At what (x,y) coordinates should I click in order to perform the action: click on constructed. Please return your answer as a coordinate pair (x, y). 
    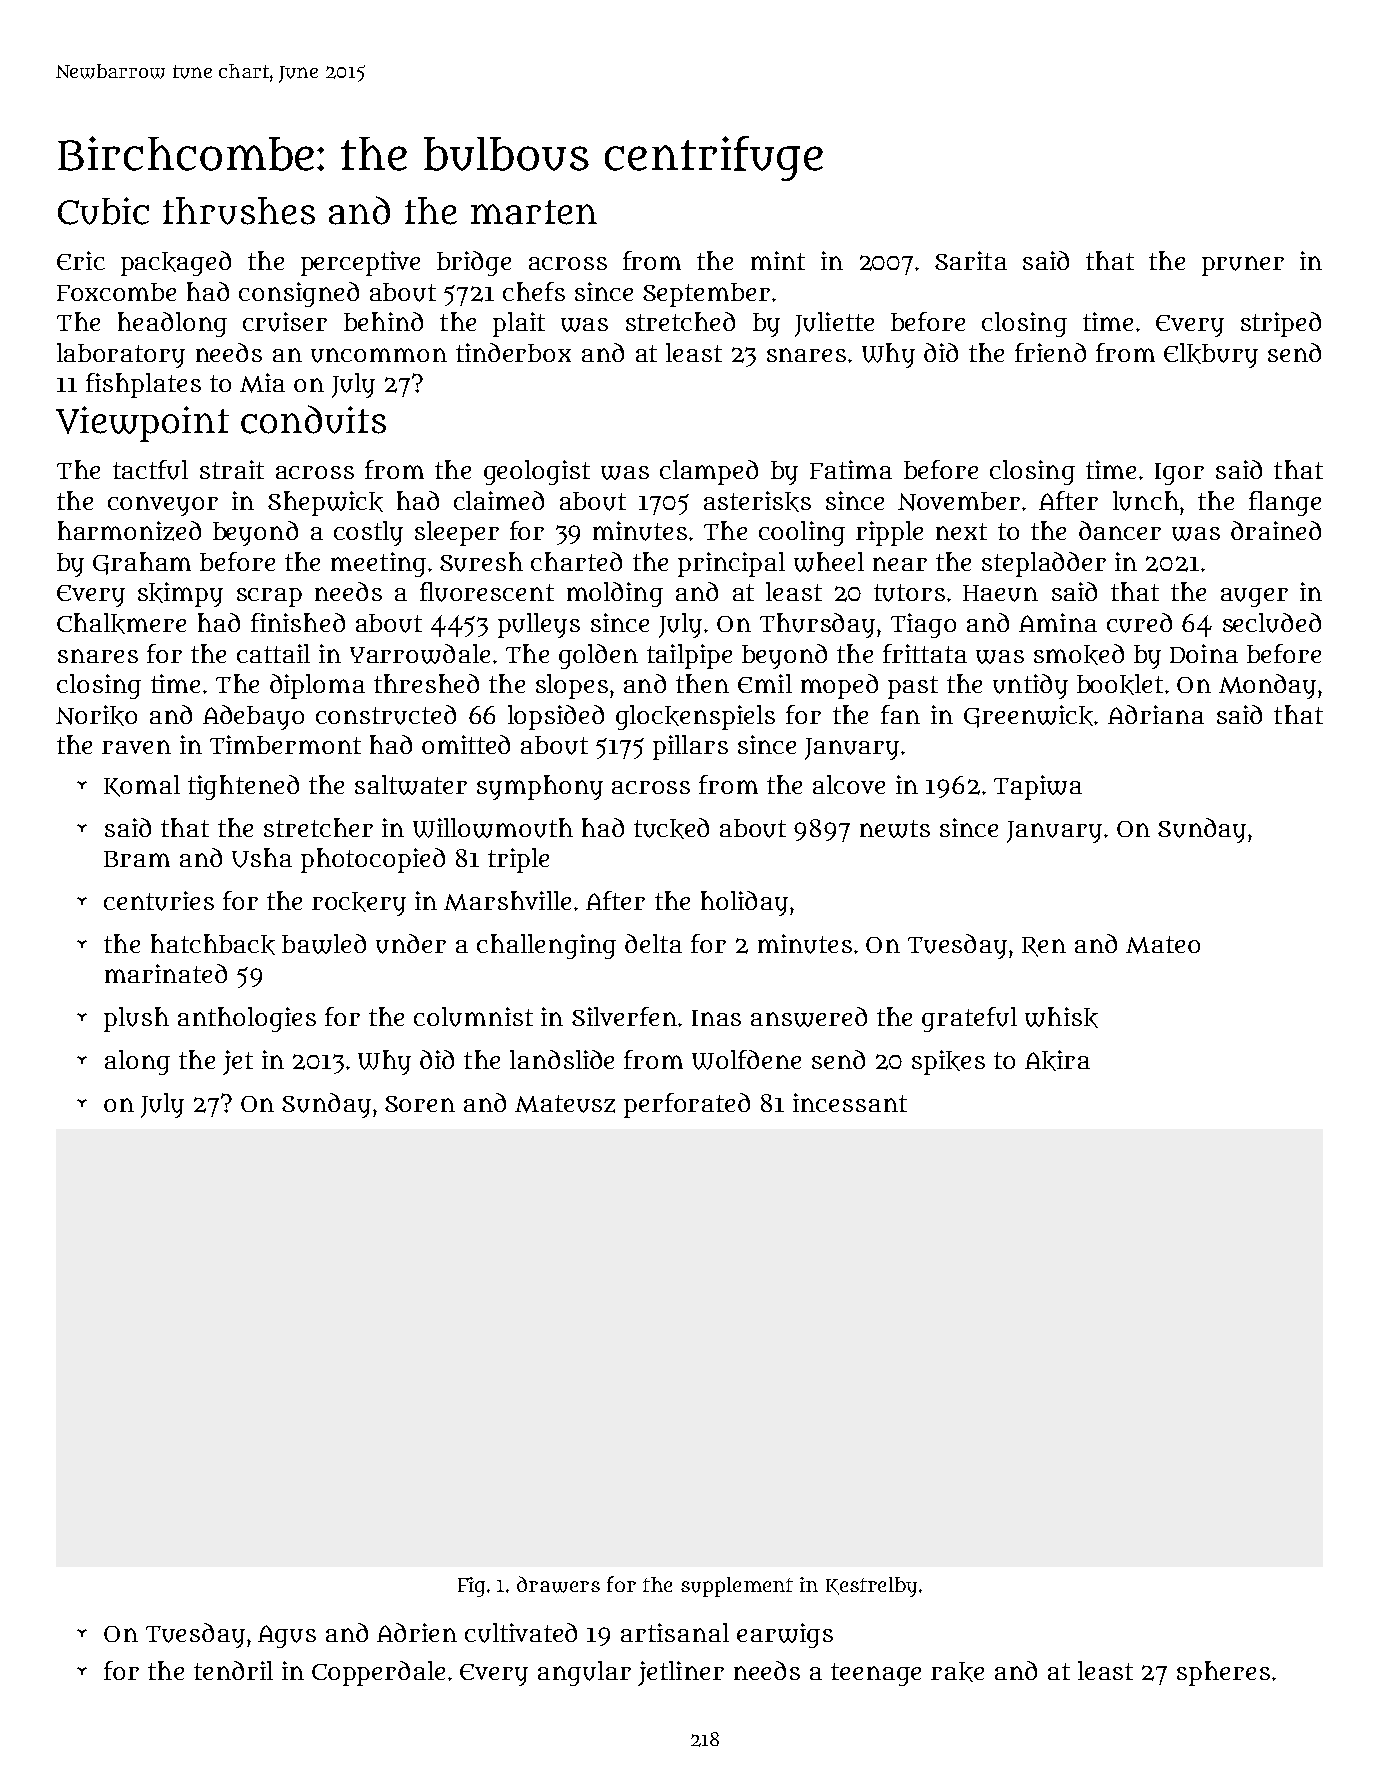
    Looking at the image, I should click on (386, 715).
